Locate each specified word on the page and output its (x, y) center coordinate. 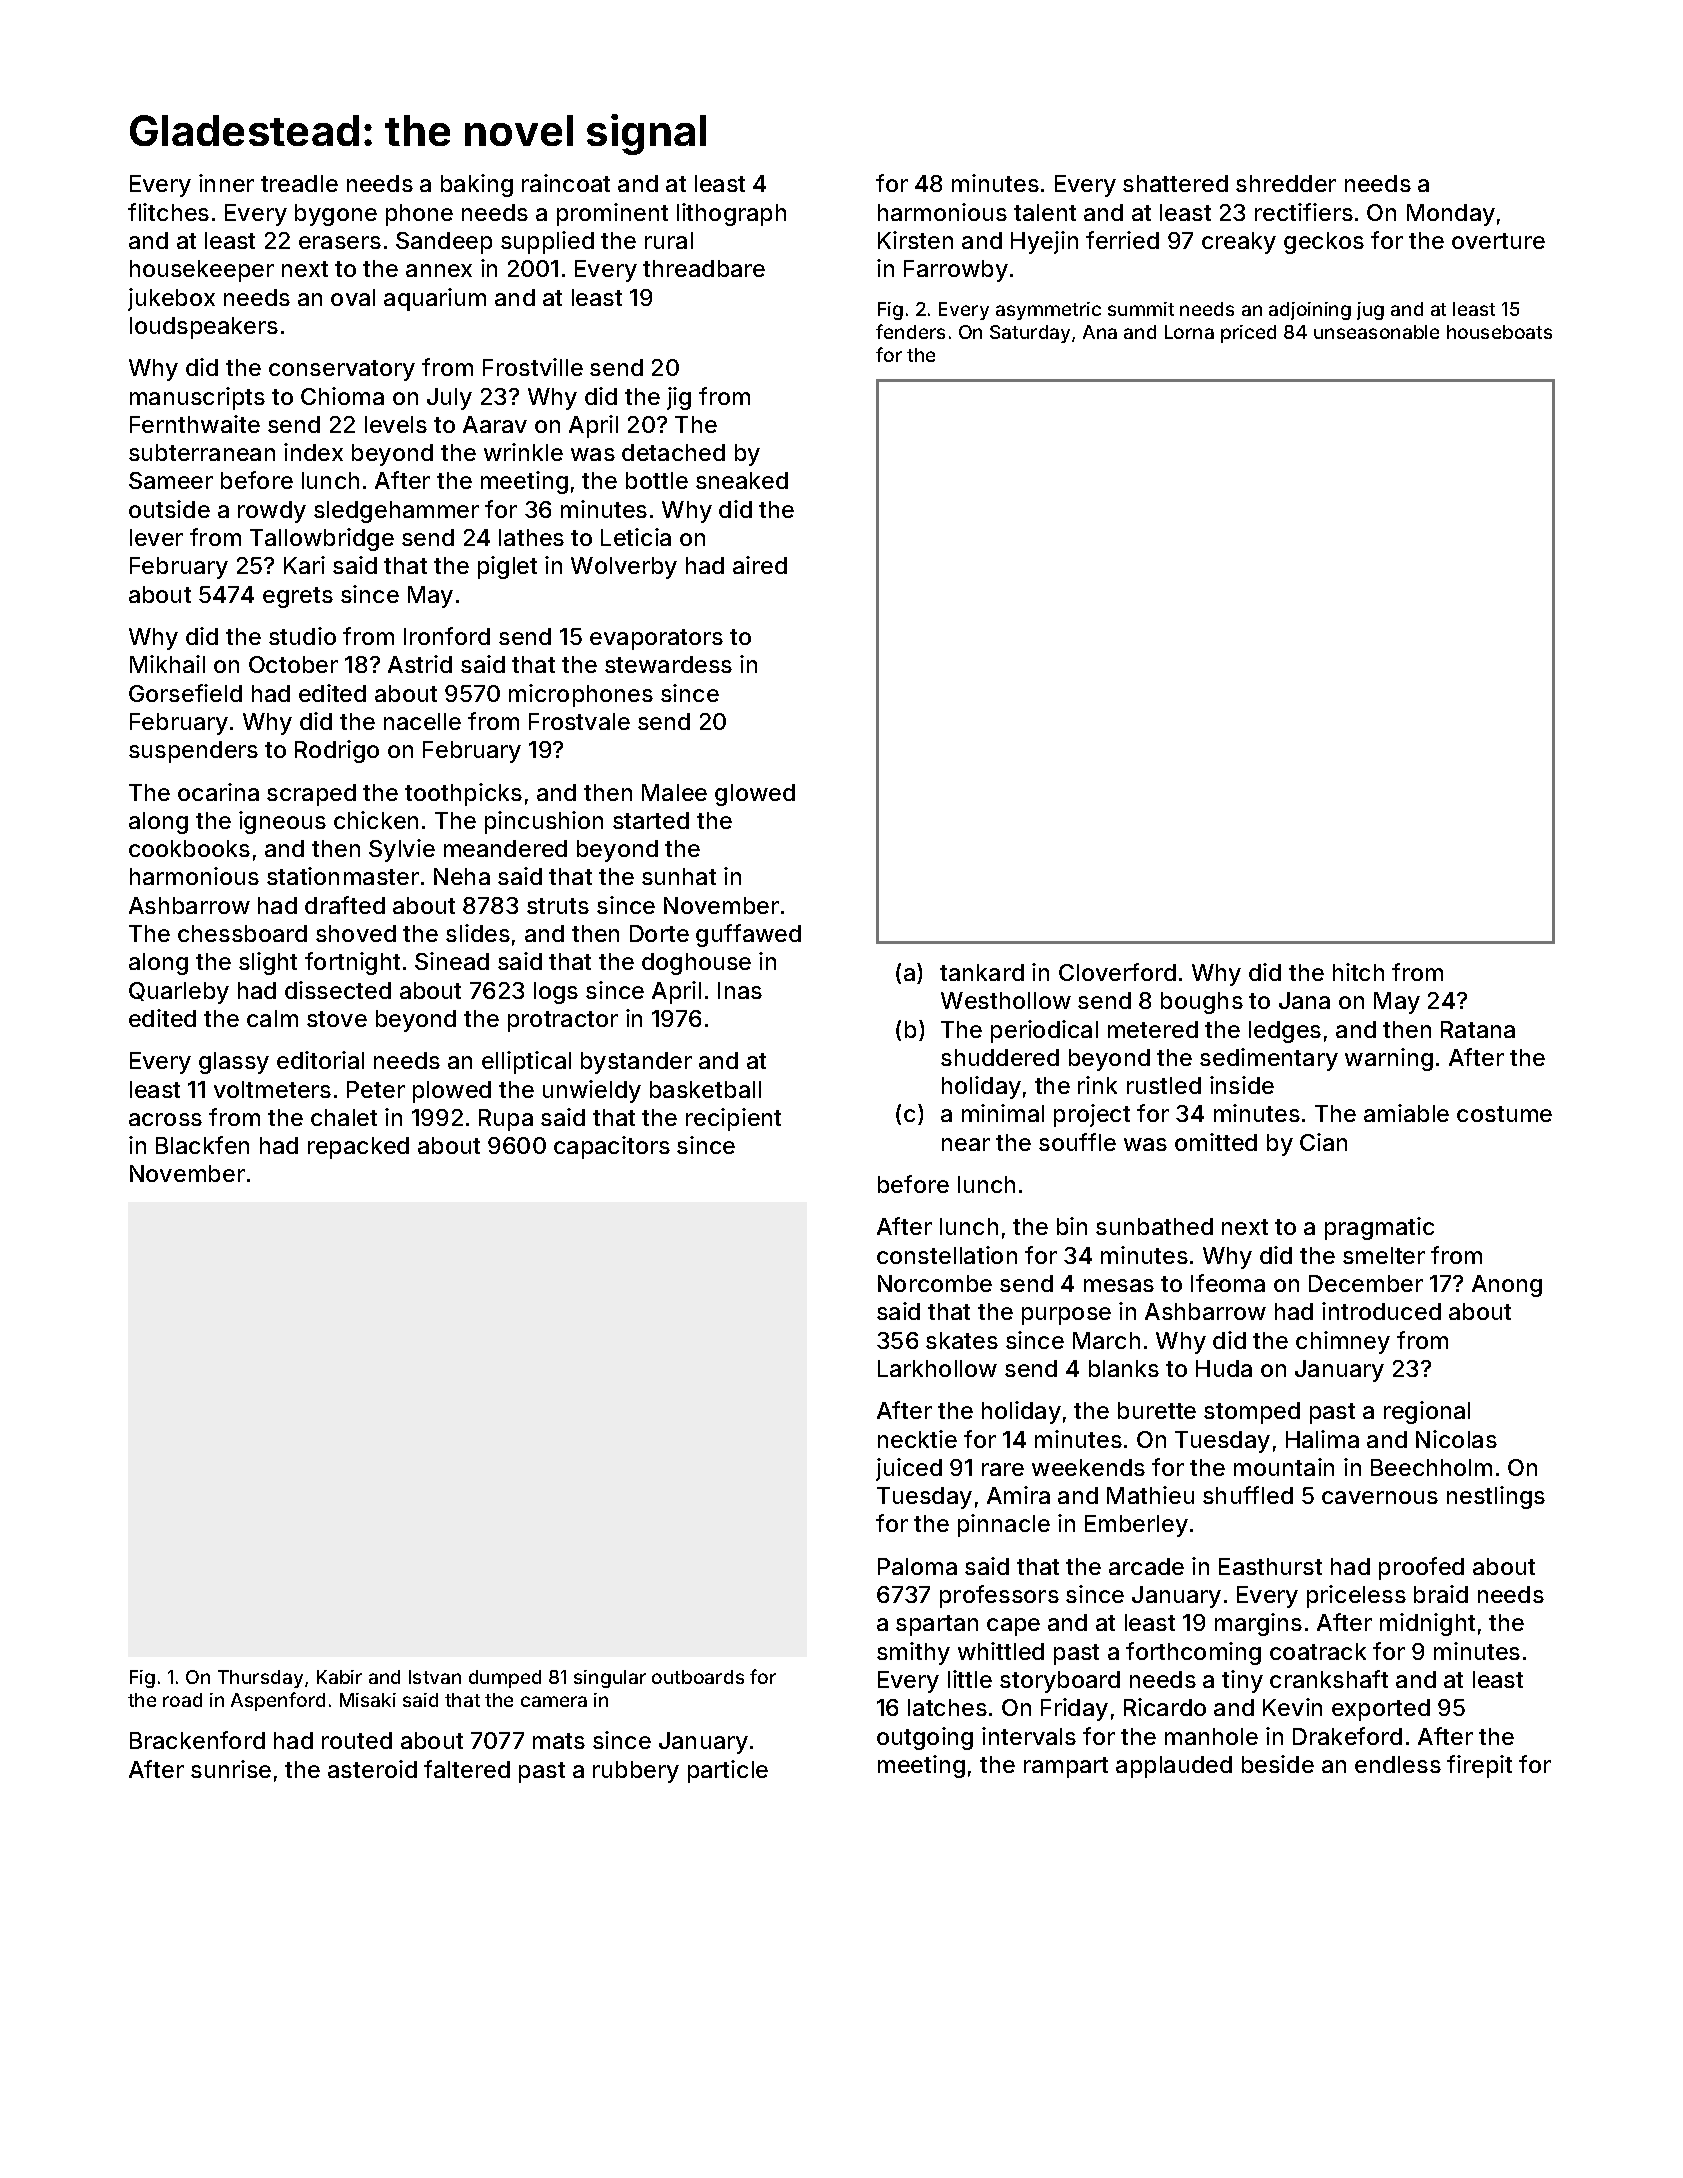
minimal (1003, 1113)
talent (1045, 212)
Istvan (435, 1677)
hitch (1358, 972)
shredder (1286, 183)
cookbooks (189, 848)
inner (226, 183)
